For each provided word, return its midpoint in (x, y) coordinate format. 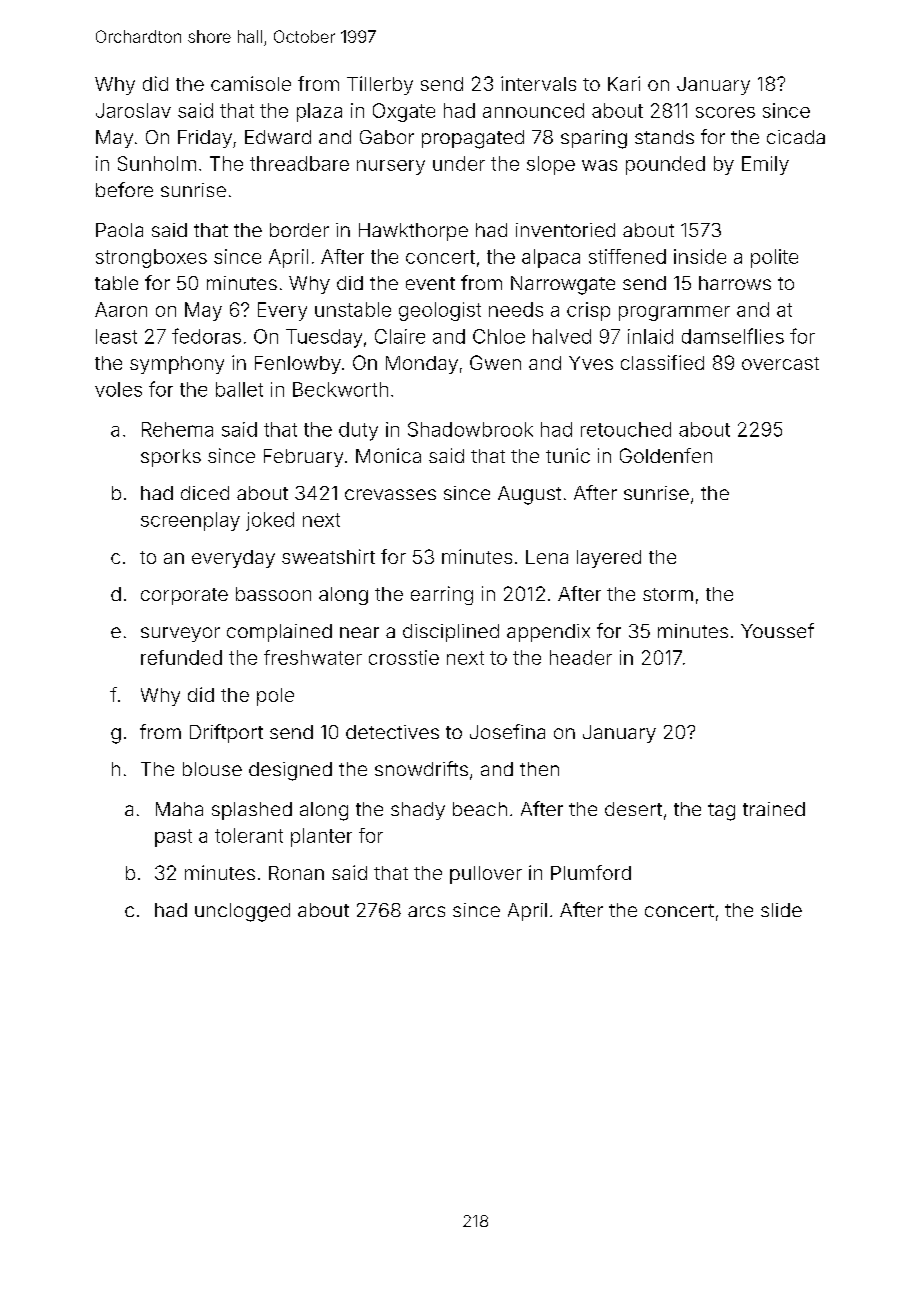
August (529, 495)
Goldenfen (666, 455)
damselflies (733, 336)
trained (774, 809)
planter (321, 837)
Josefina (507, 731)
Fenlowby (298, 365)
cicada (796, 137)
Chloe (499, 336)
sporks (171, 458)
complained (279, 633)
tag (721, 812)
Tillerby (380, 85)
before (124, 189)
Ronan (296, 873)
